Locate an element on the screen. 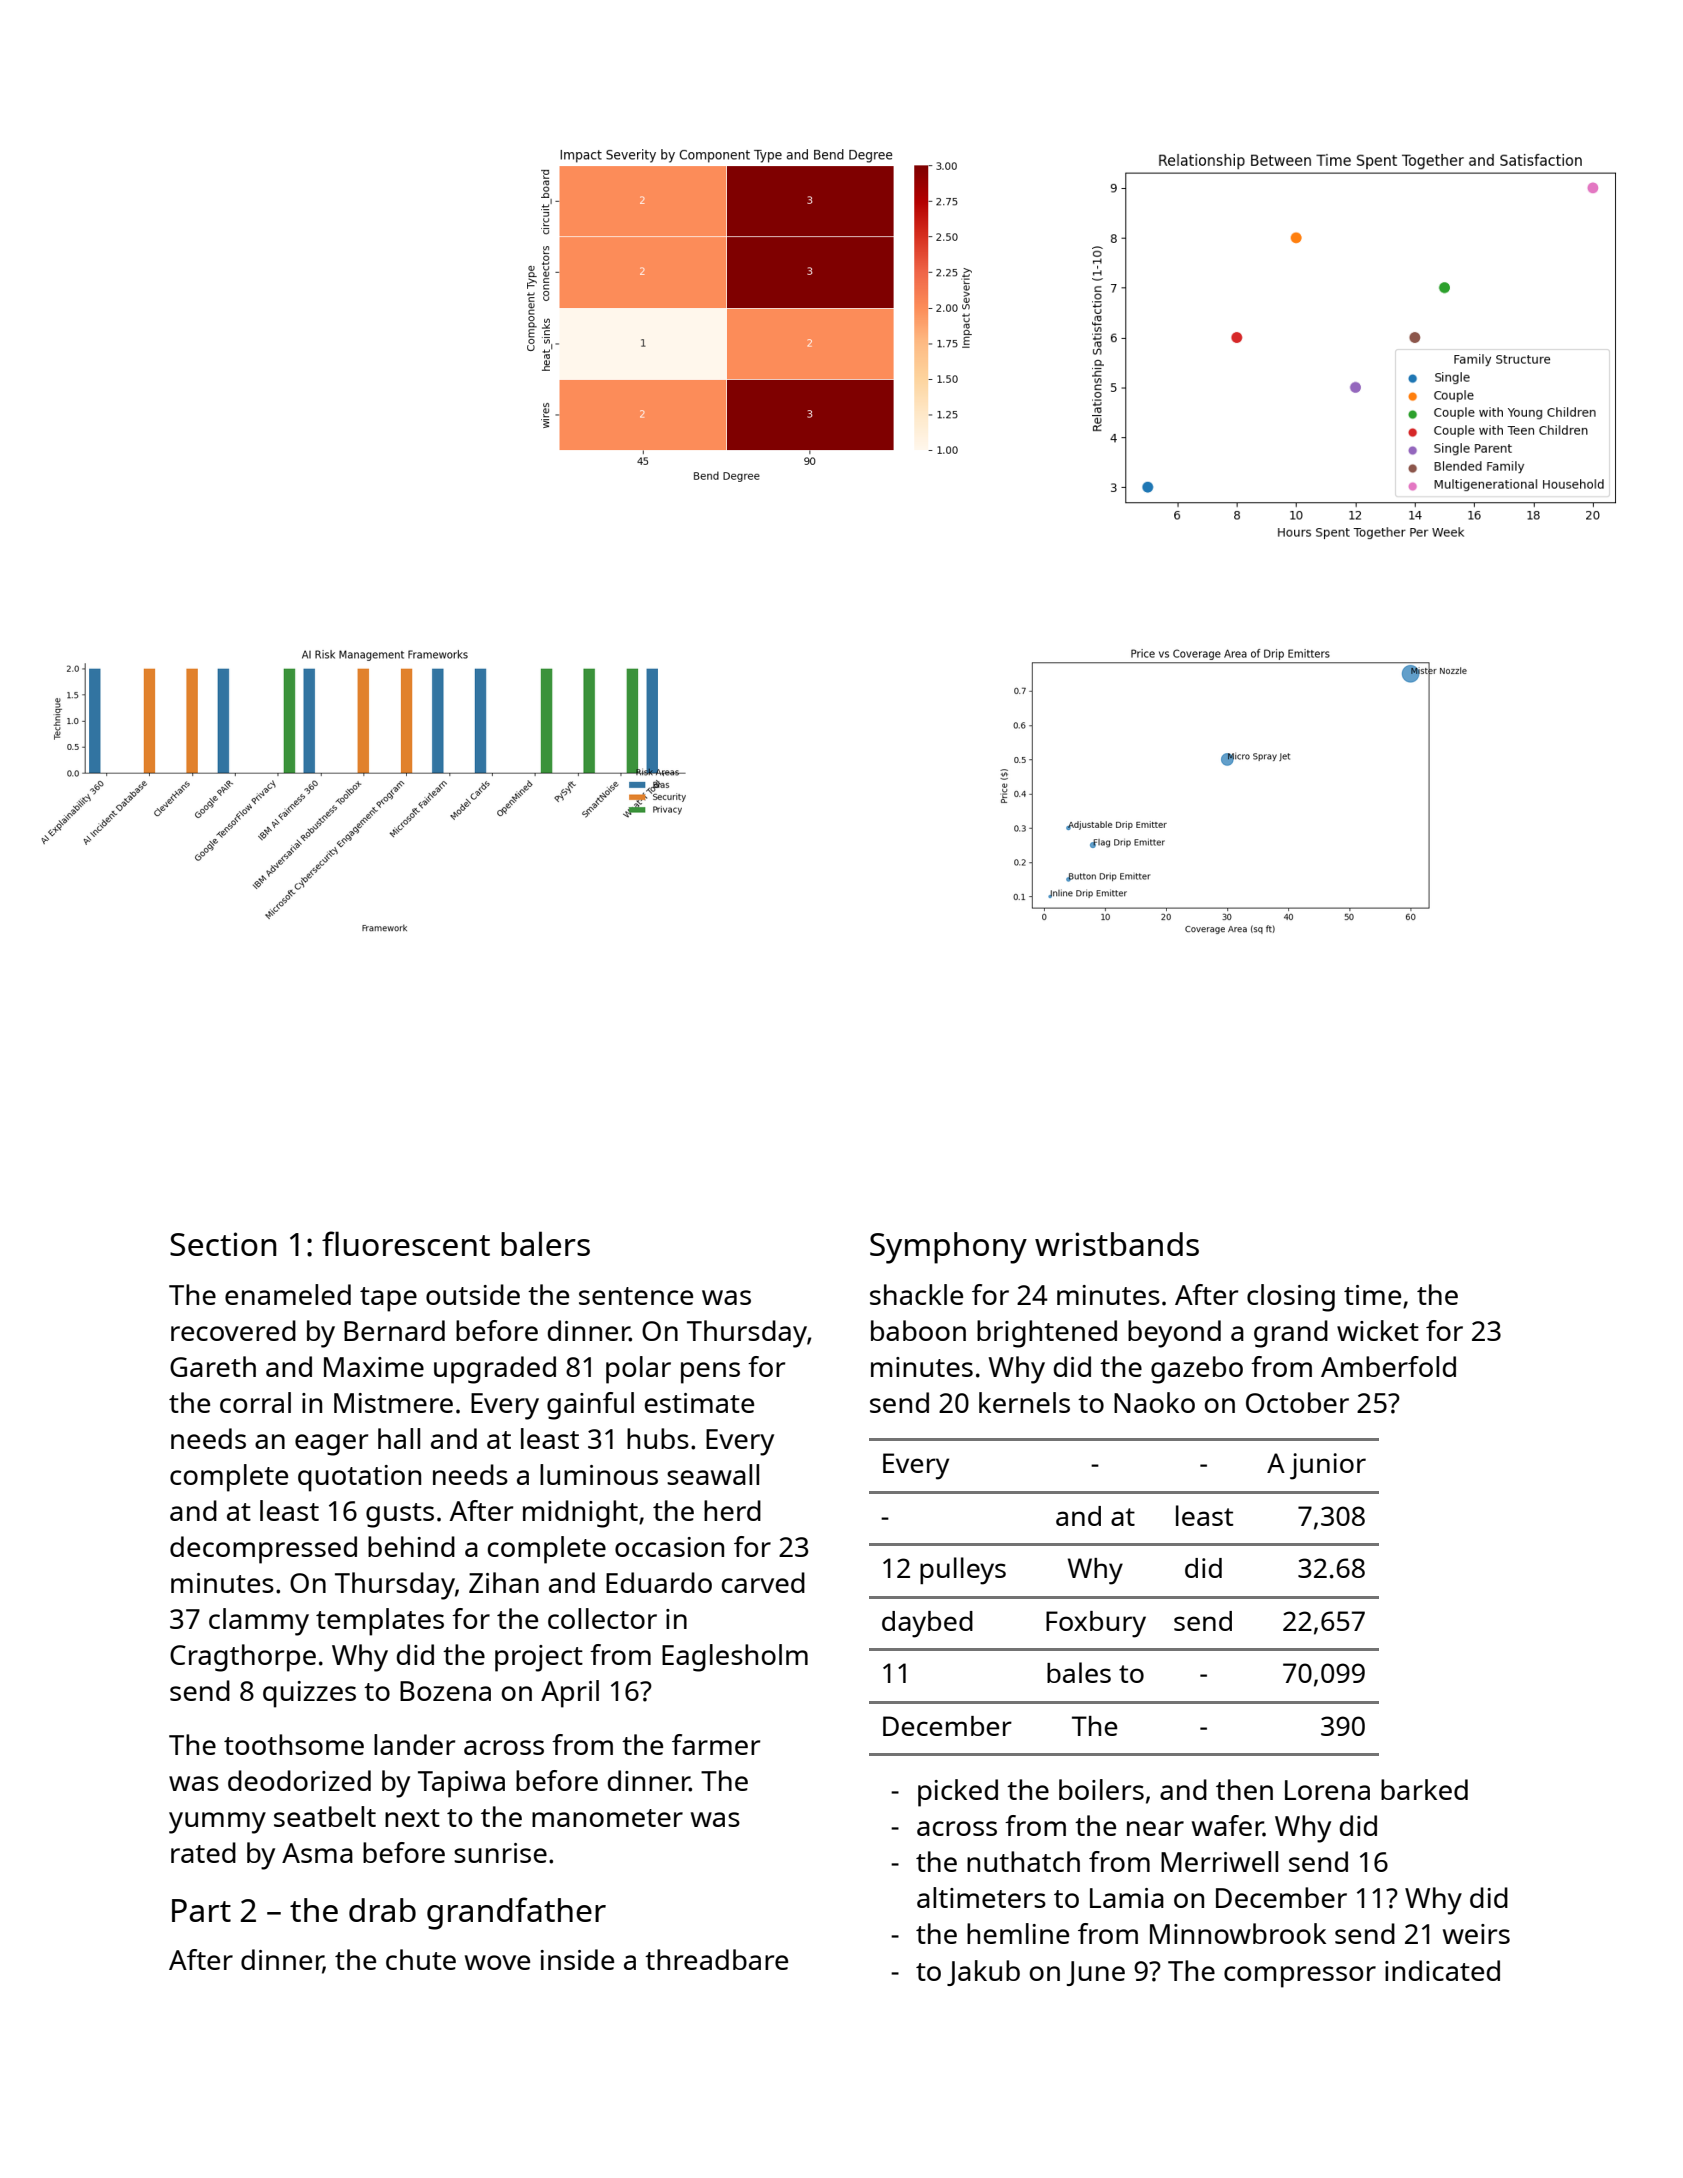  Foxbury is located at coordinates (1096, 1624).
